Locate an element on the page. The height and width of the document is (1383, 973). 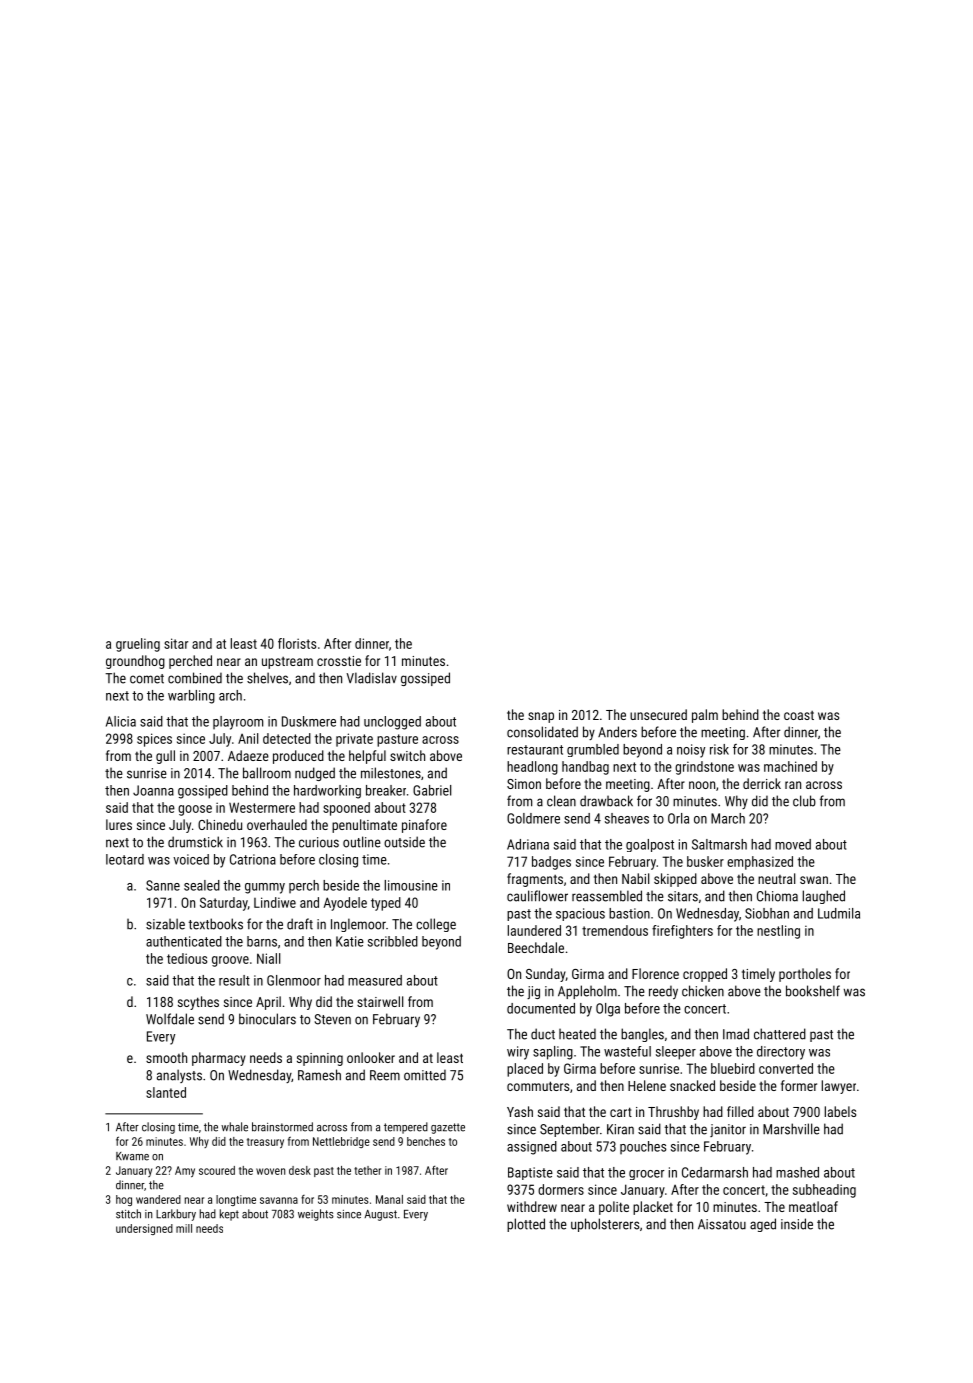
shelves is located at coordinates (267, 678).
